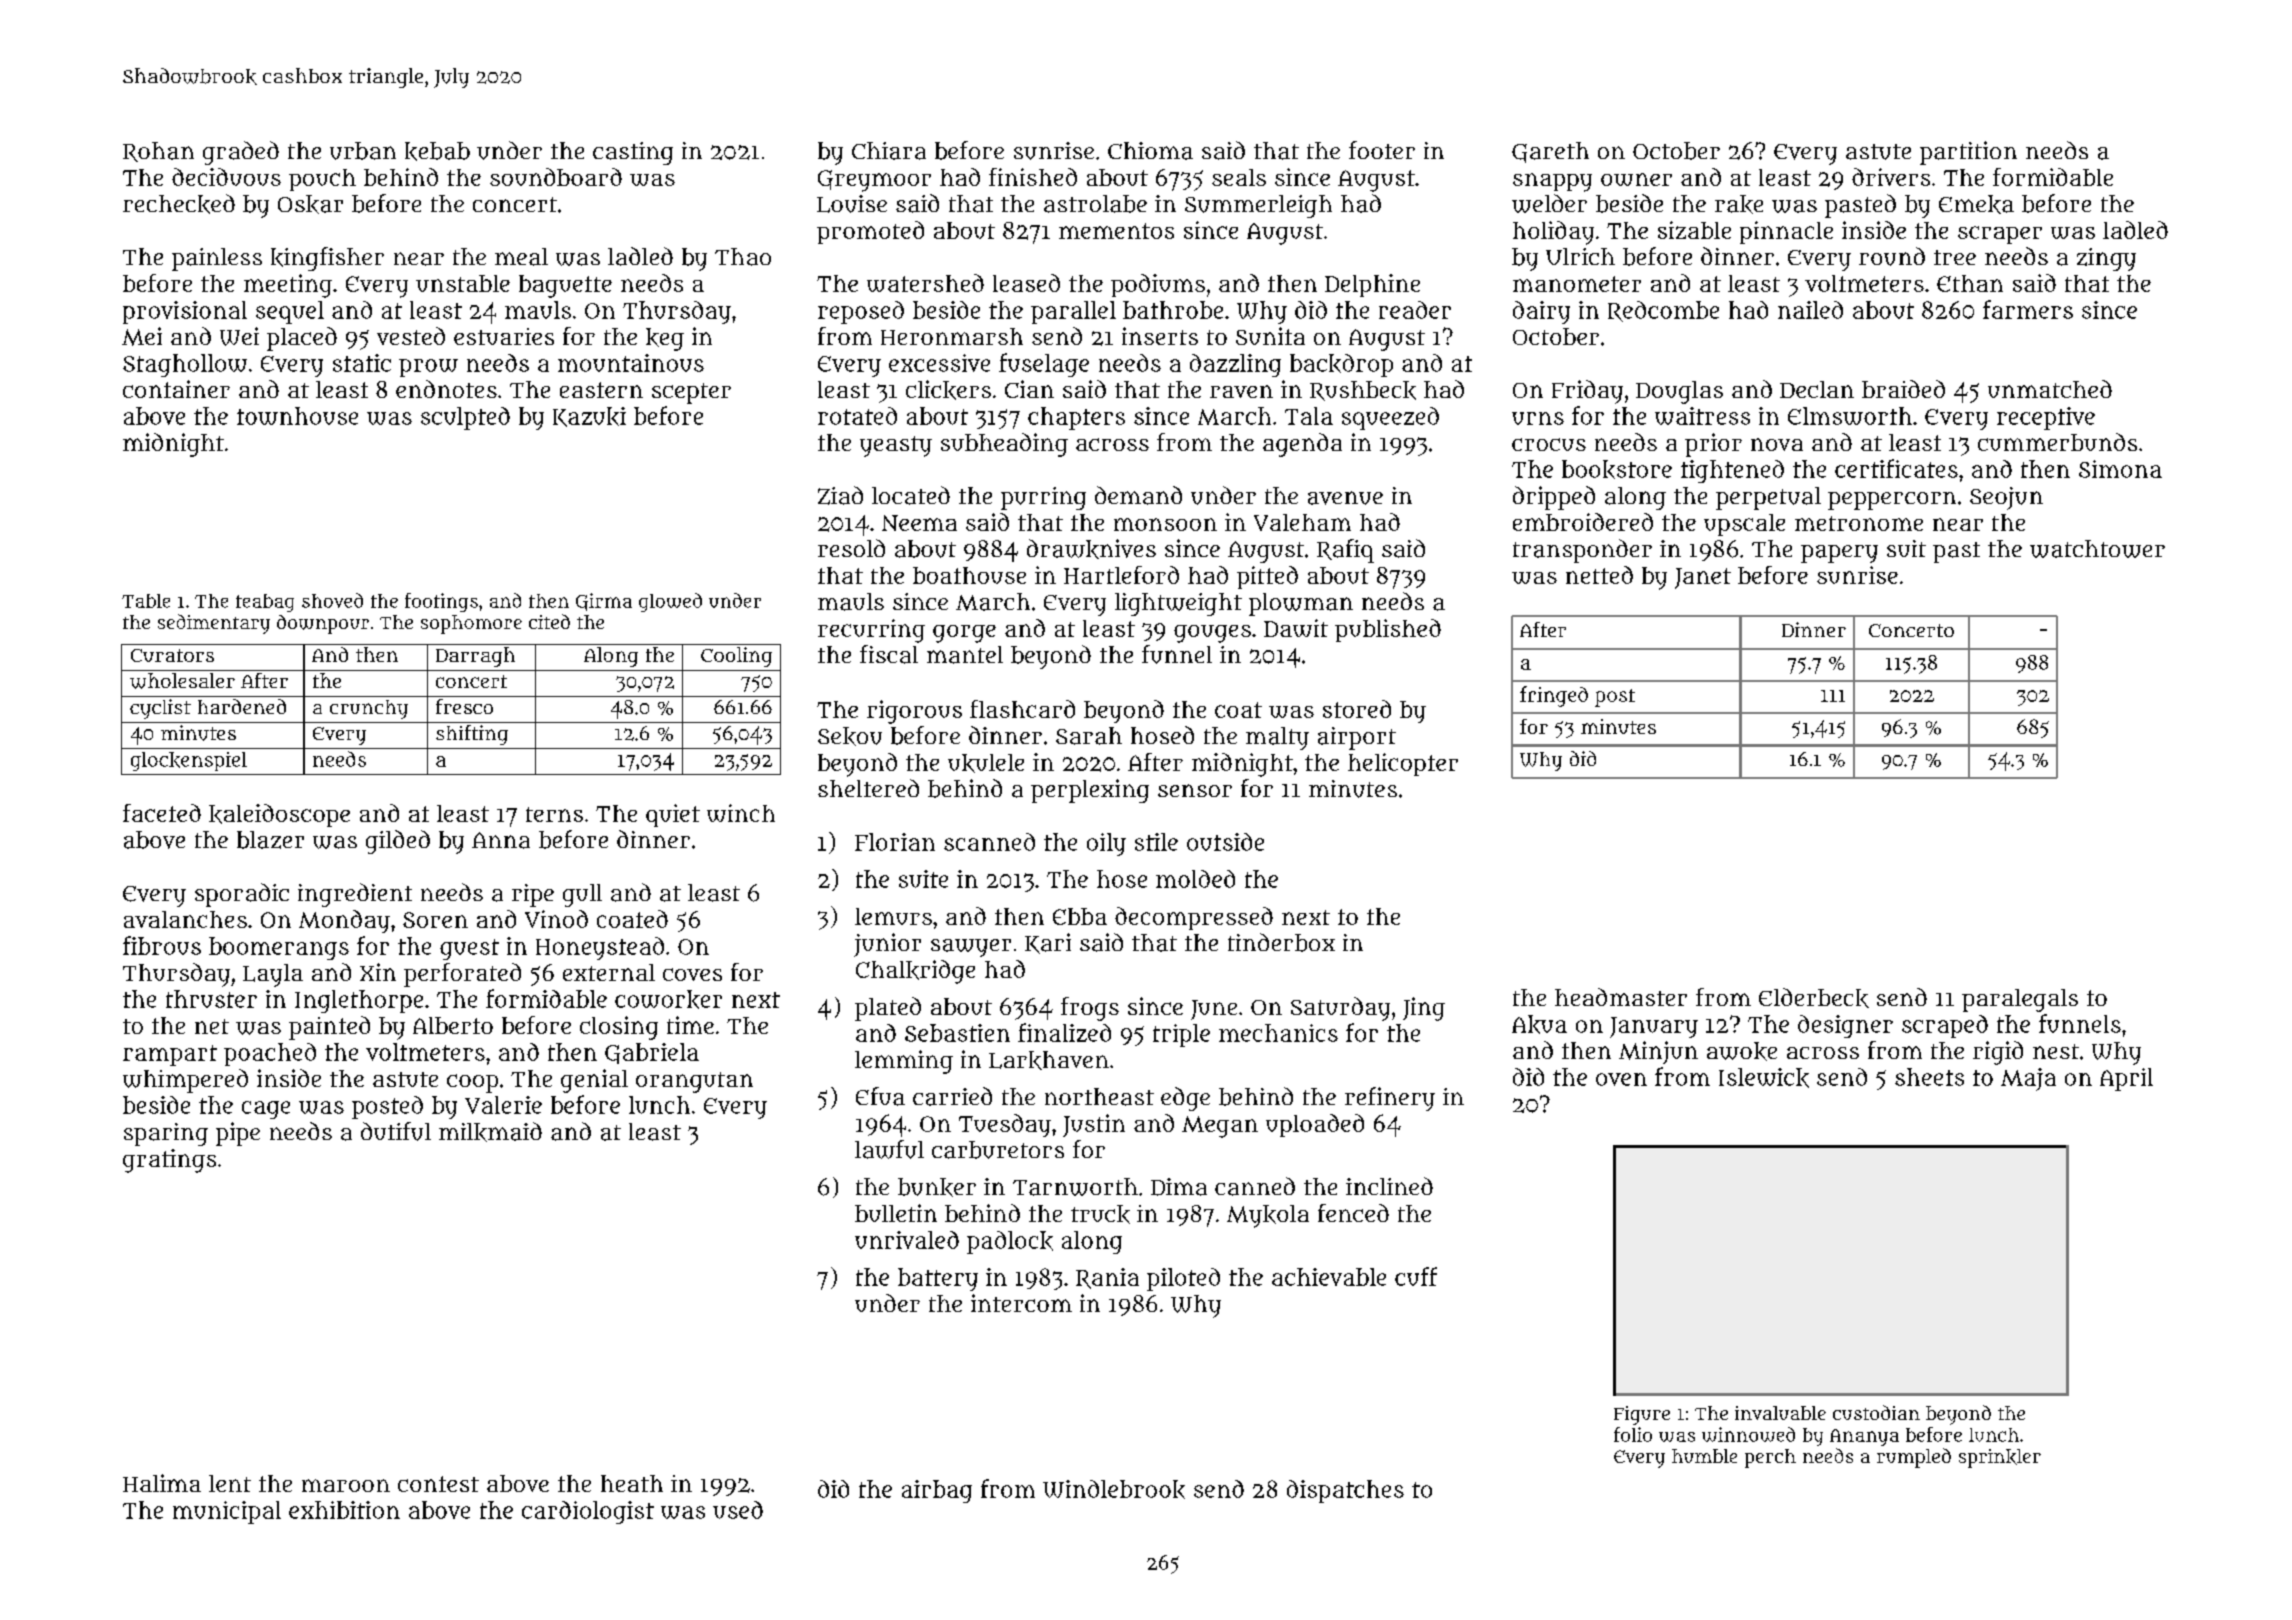 The width and height of the page is (2292, 1620). I want to click on partition, so click(1968, 153).
